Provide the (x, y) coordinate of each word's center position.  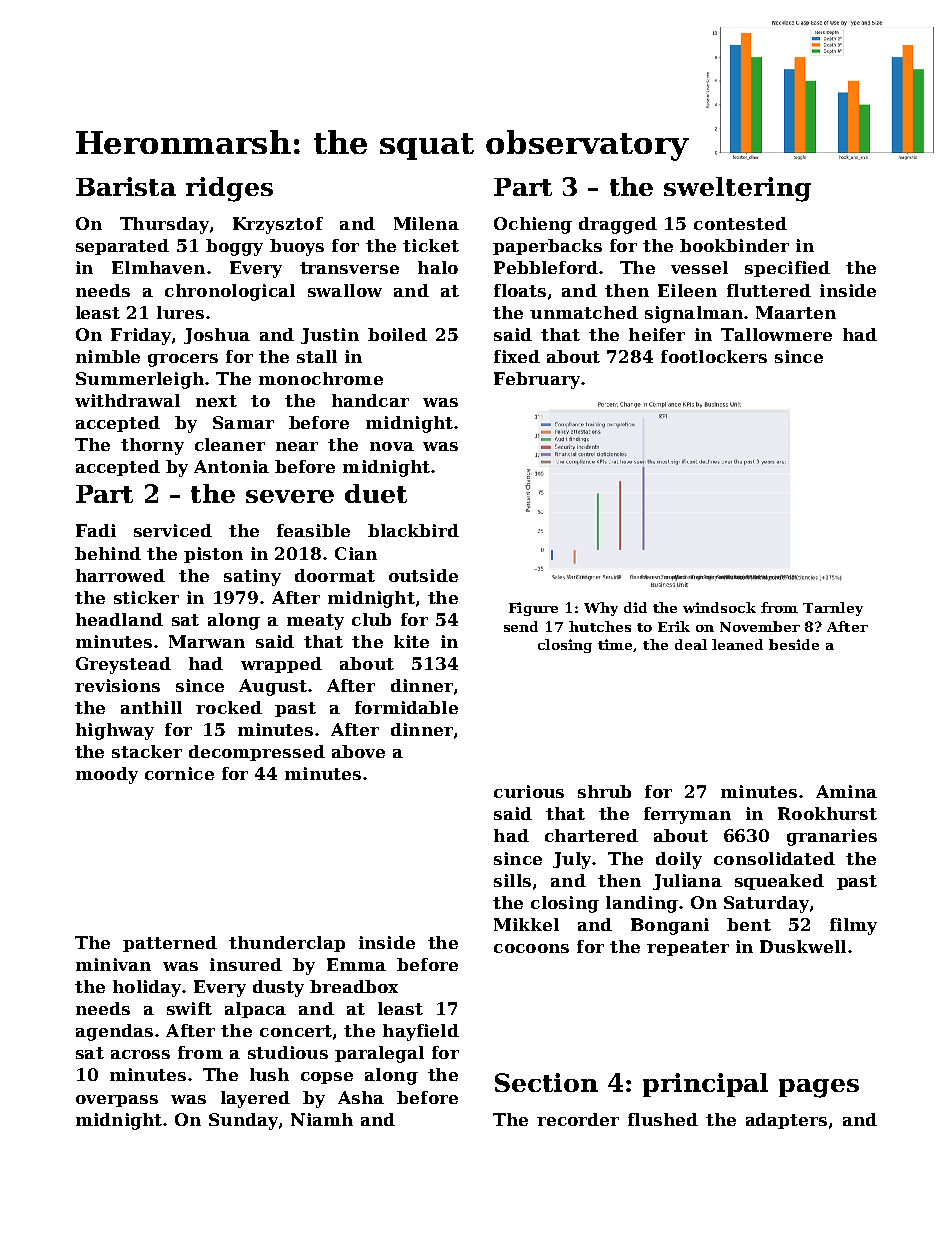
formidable (406, 707)
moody (107, 775)
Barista (126, 186)
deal (691, 644)
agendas (114, 1032)
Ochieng (533, 225)
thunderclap (287, 944)
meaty (315, 622)
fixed (517, 356)
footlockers (714, 356)
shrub (604, 791)
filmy (853, 926)
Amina (846, 791)
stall (317, 356)
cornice (179, 773)
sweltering (737, 189)
